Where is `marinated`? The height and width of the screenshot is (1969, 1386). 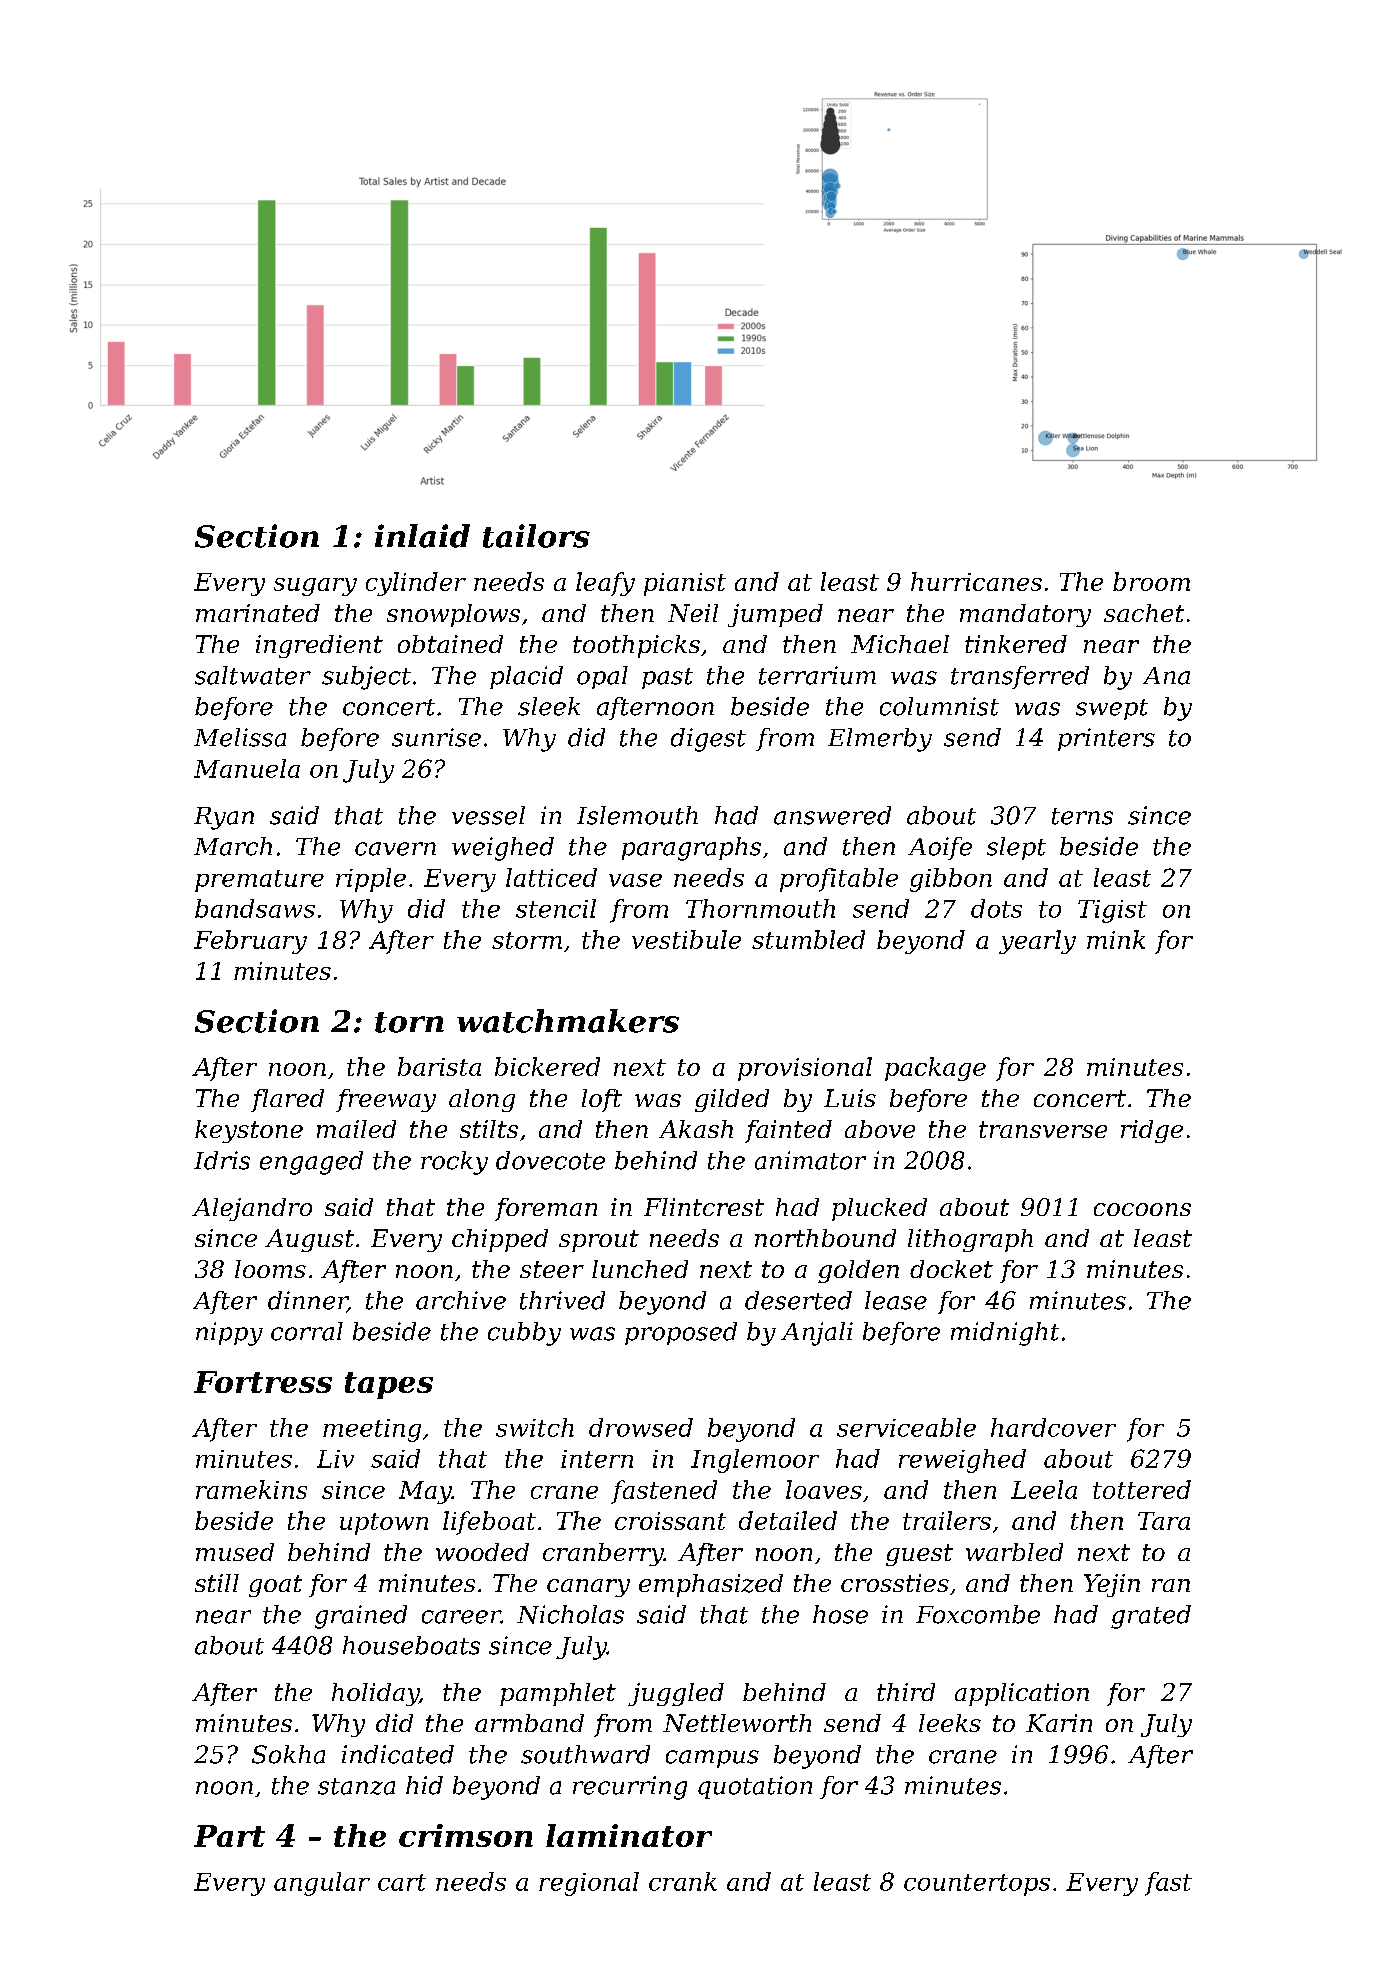 marinated is located at coordinates (258, 613).
